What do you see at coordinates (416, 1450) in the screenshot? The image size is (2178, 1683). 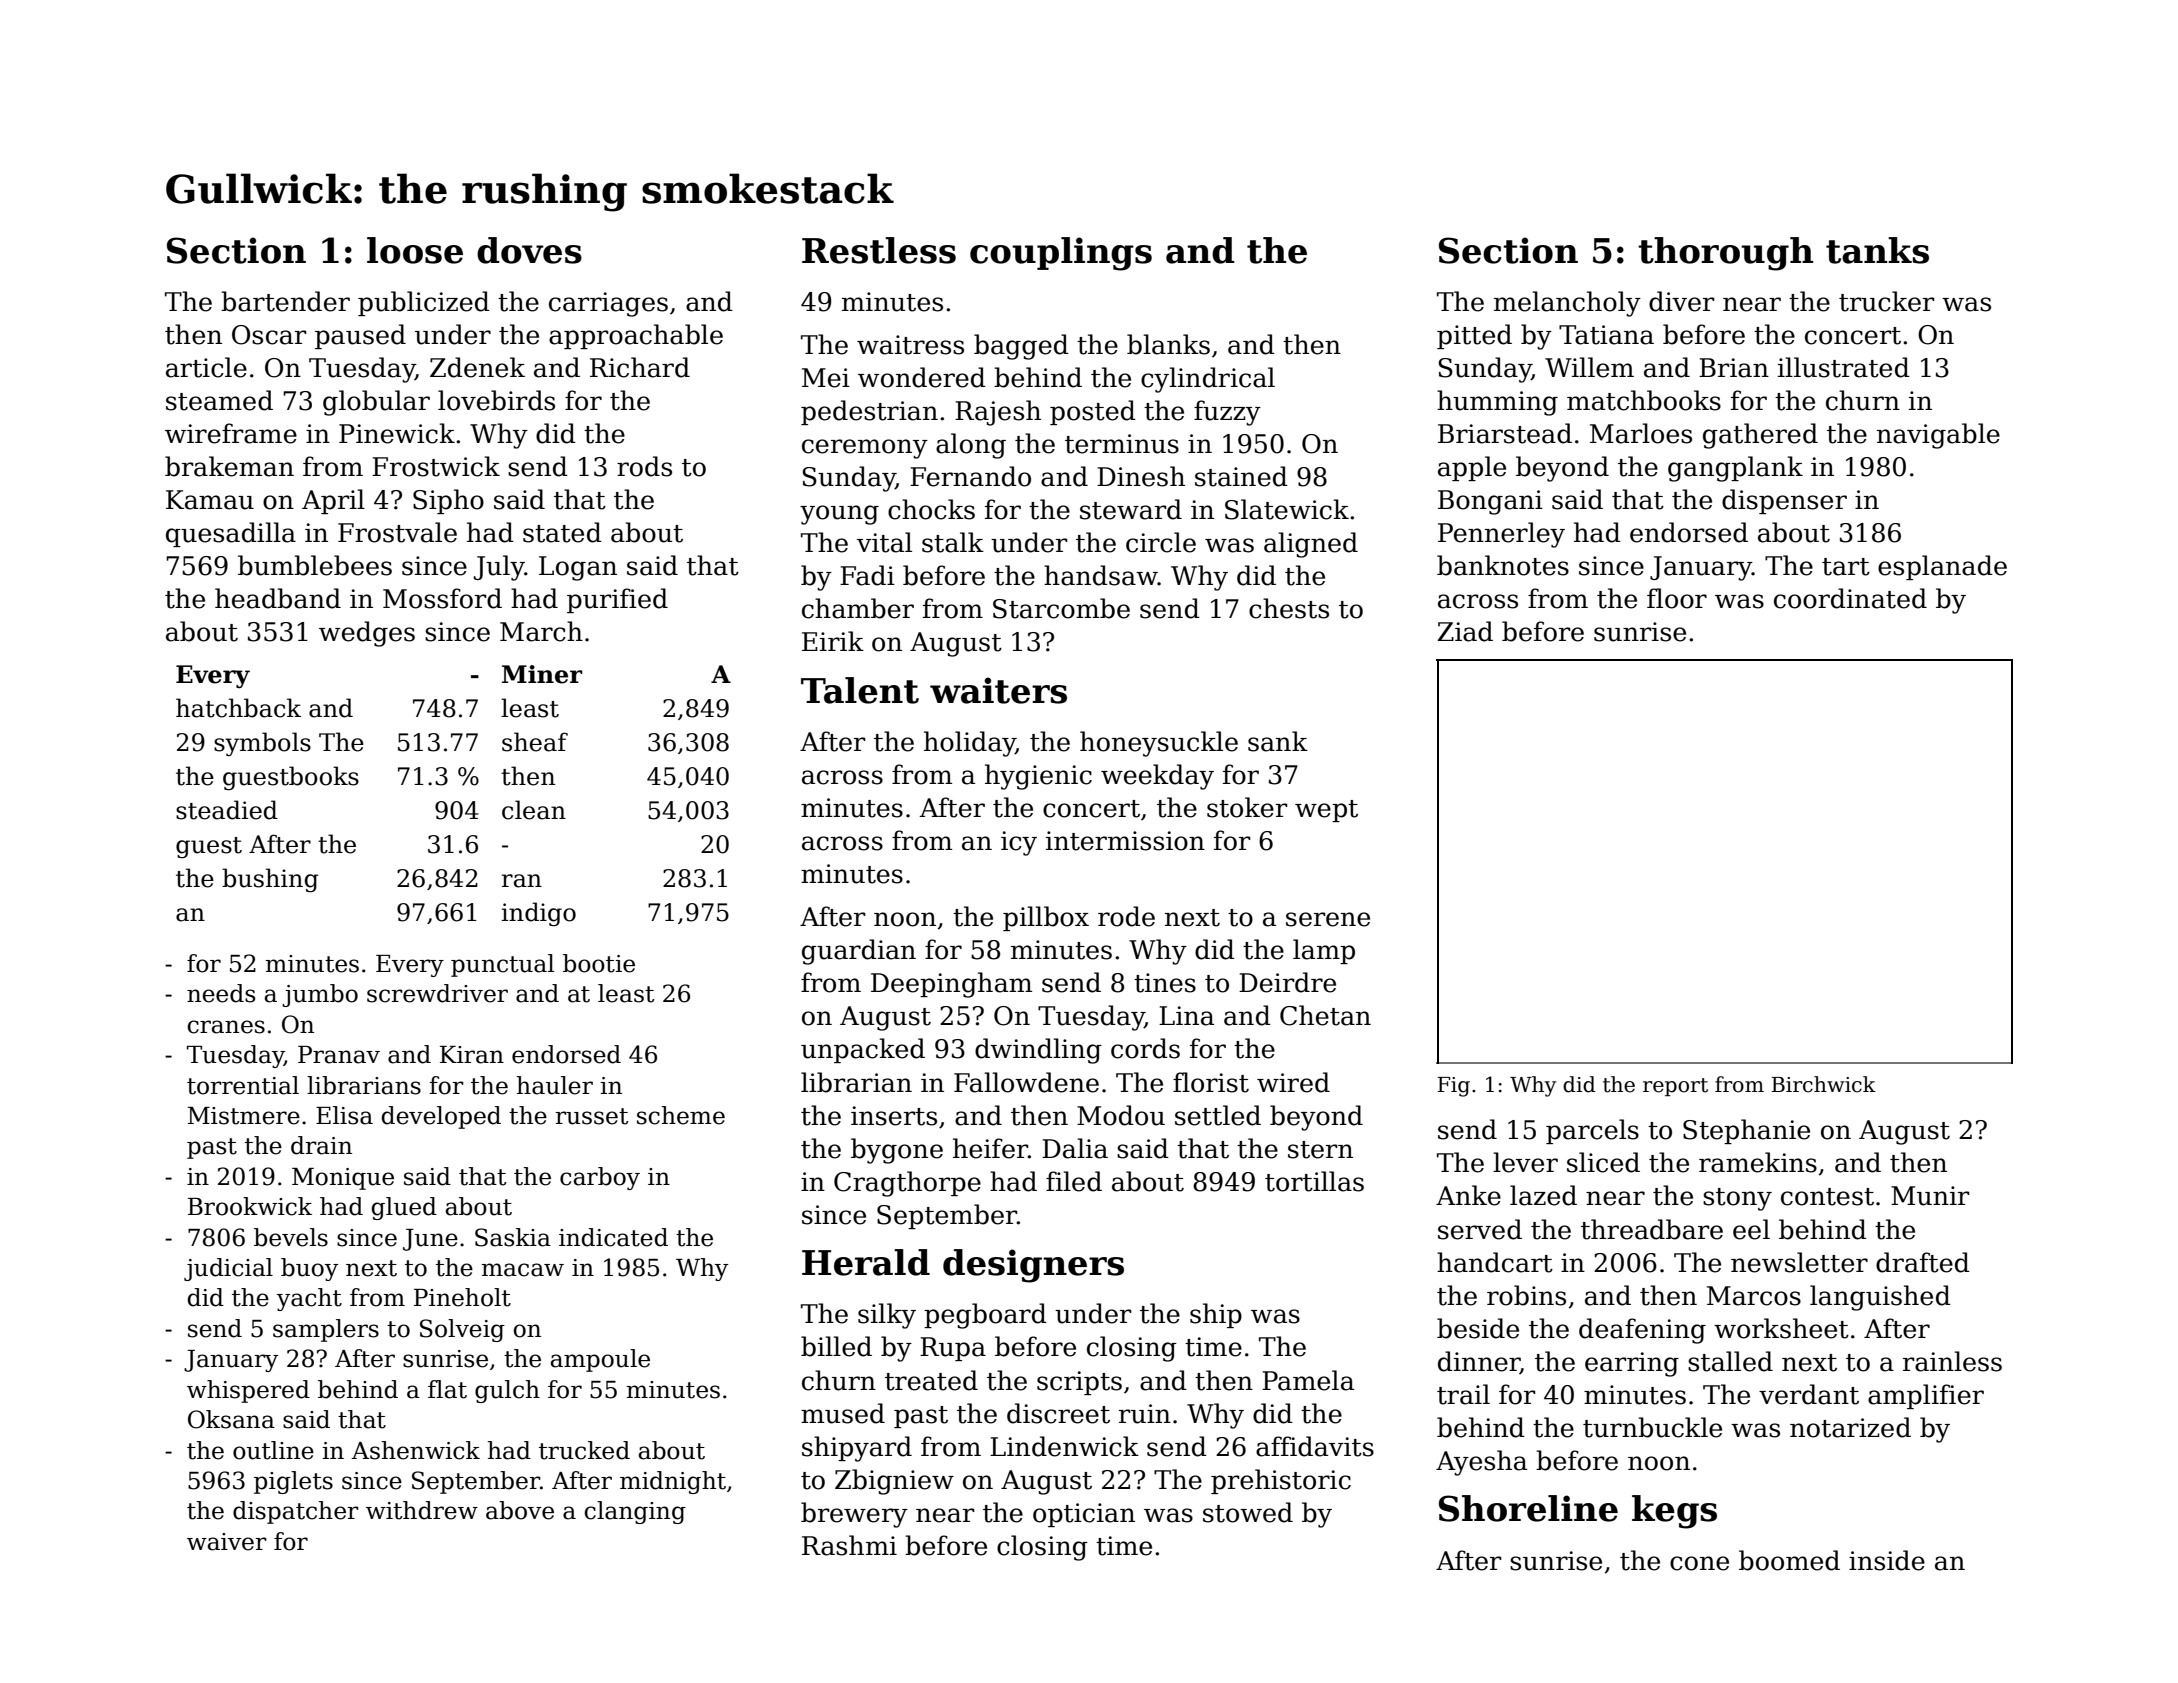 I see `Ashenwick` at bounding box center [416, 1450].
